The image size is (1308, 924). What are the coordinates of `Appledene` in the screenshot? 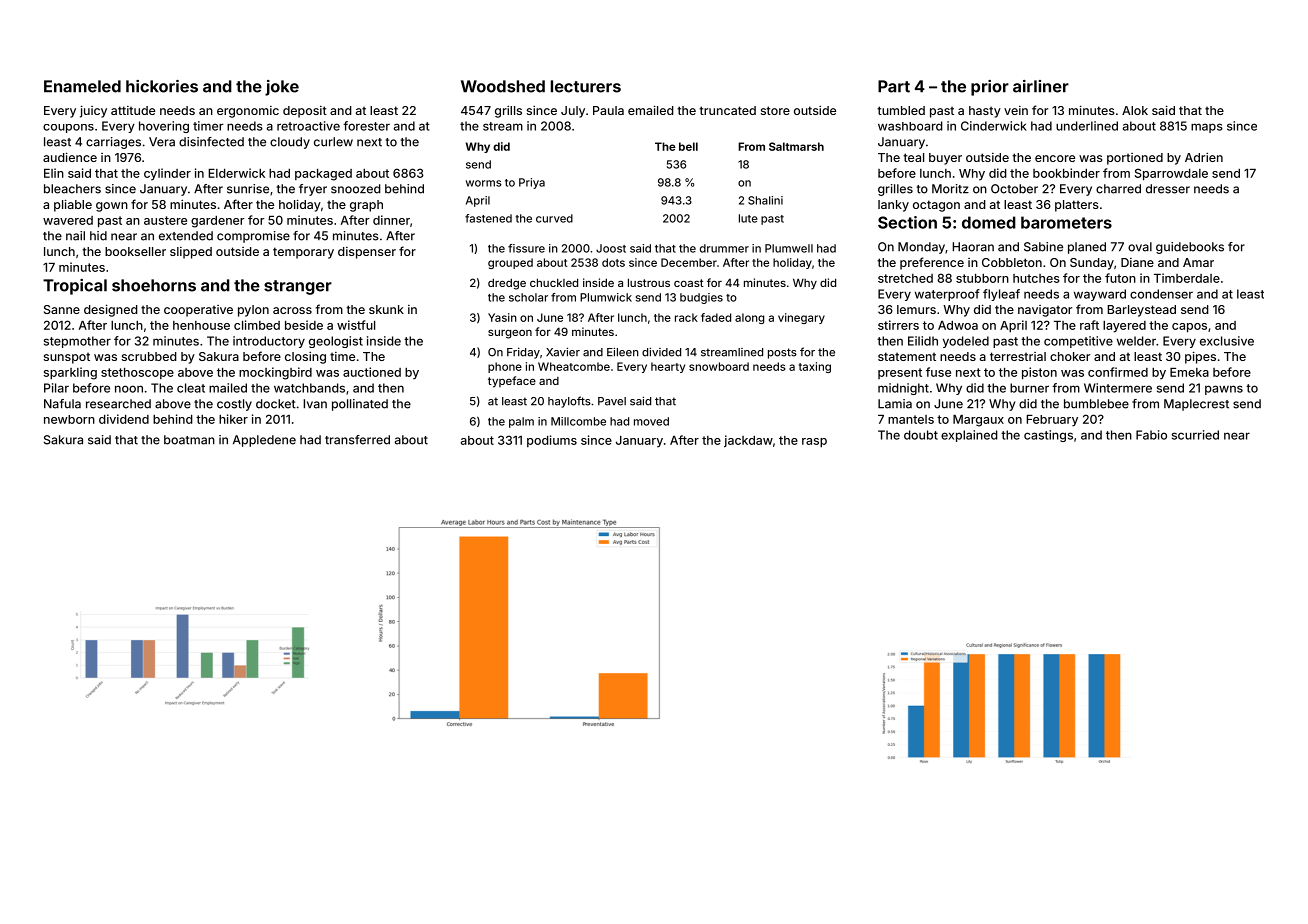 It's located at (264, 441).
